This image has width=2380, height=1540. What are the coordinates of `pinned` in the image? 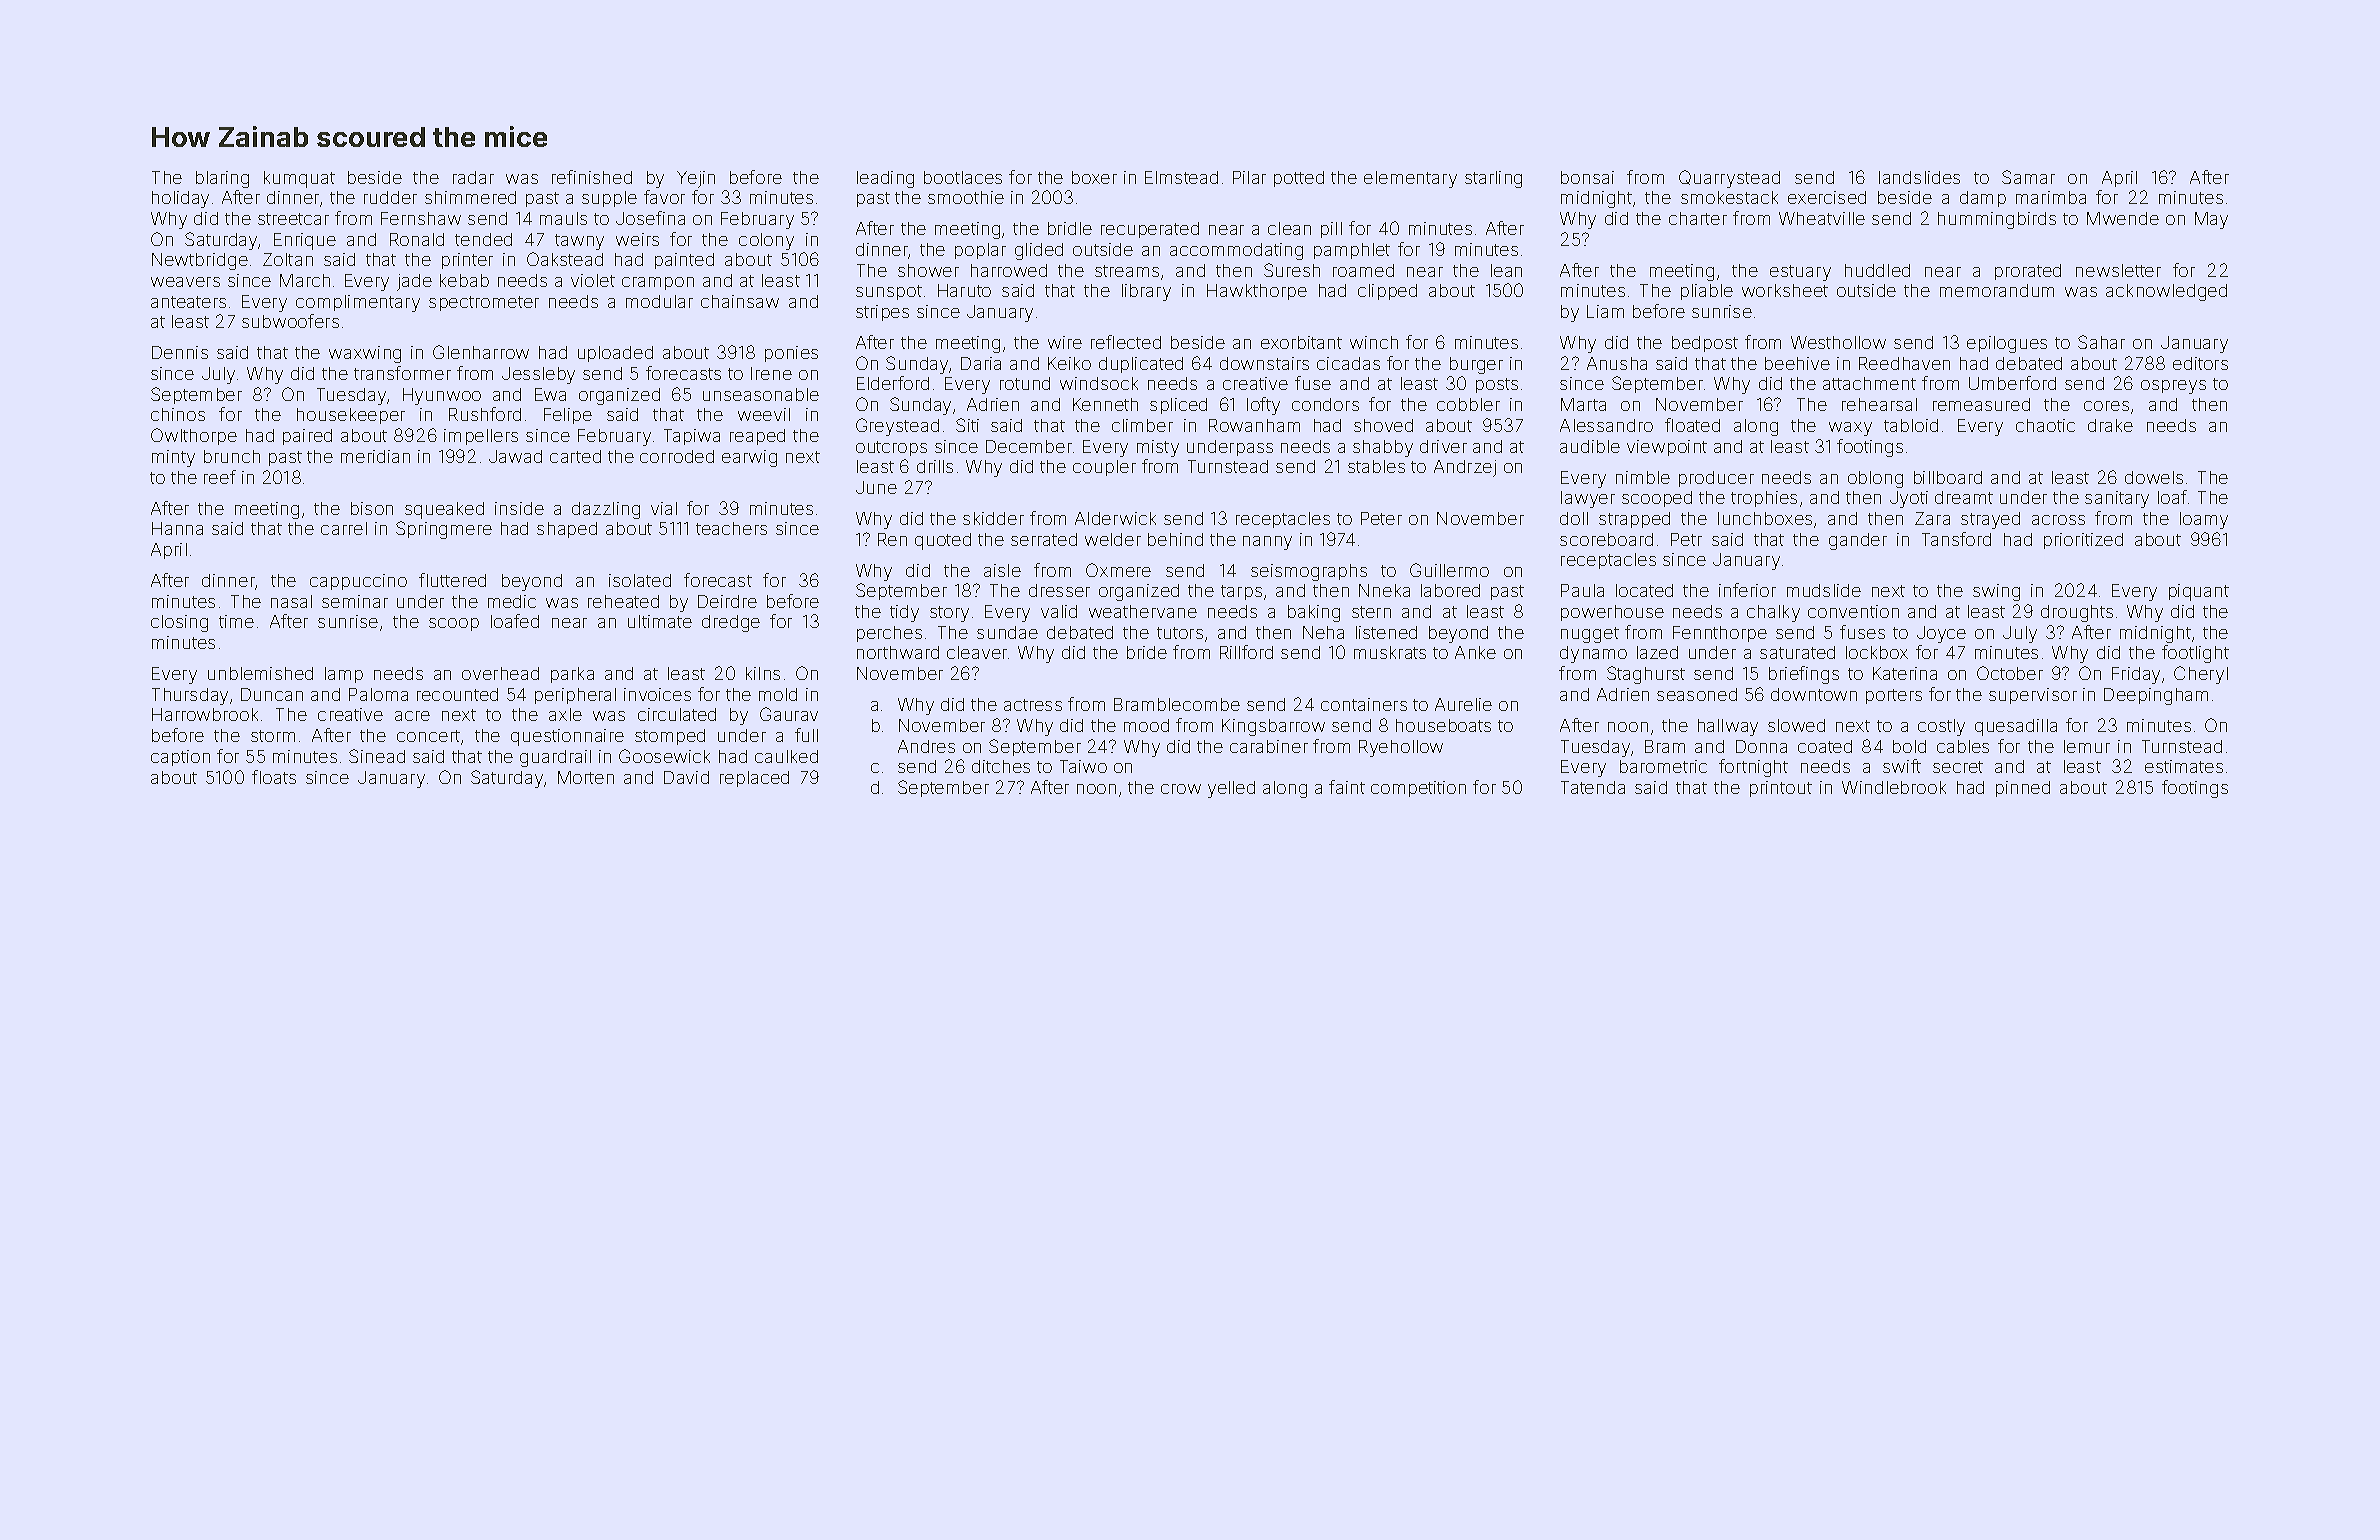 It's located at (2023, 789).
